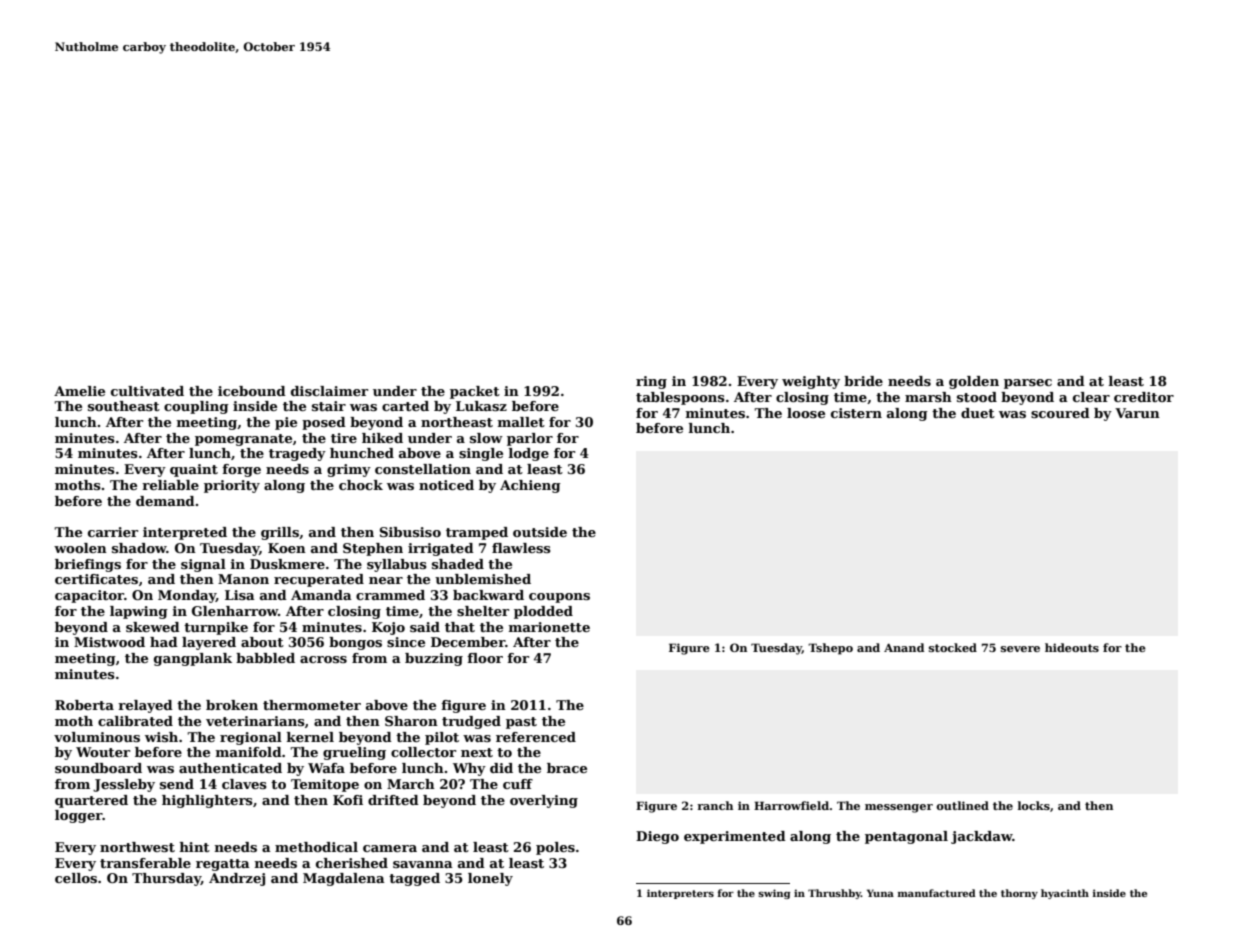 The width and height of the screenshot is (1233, 952). Describe the element at coordinates (806, 413) in the screenshot. I see `loose` at that location.
